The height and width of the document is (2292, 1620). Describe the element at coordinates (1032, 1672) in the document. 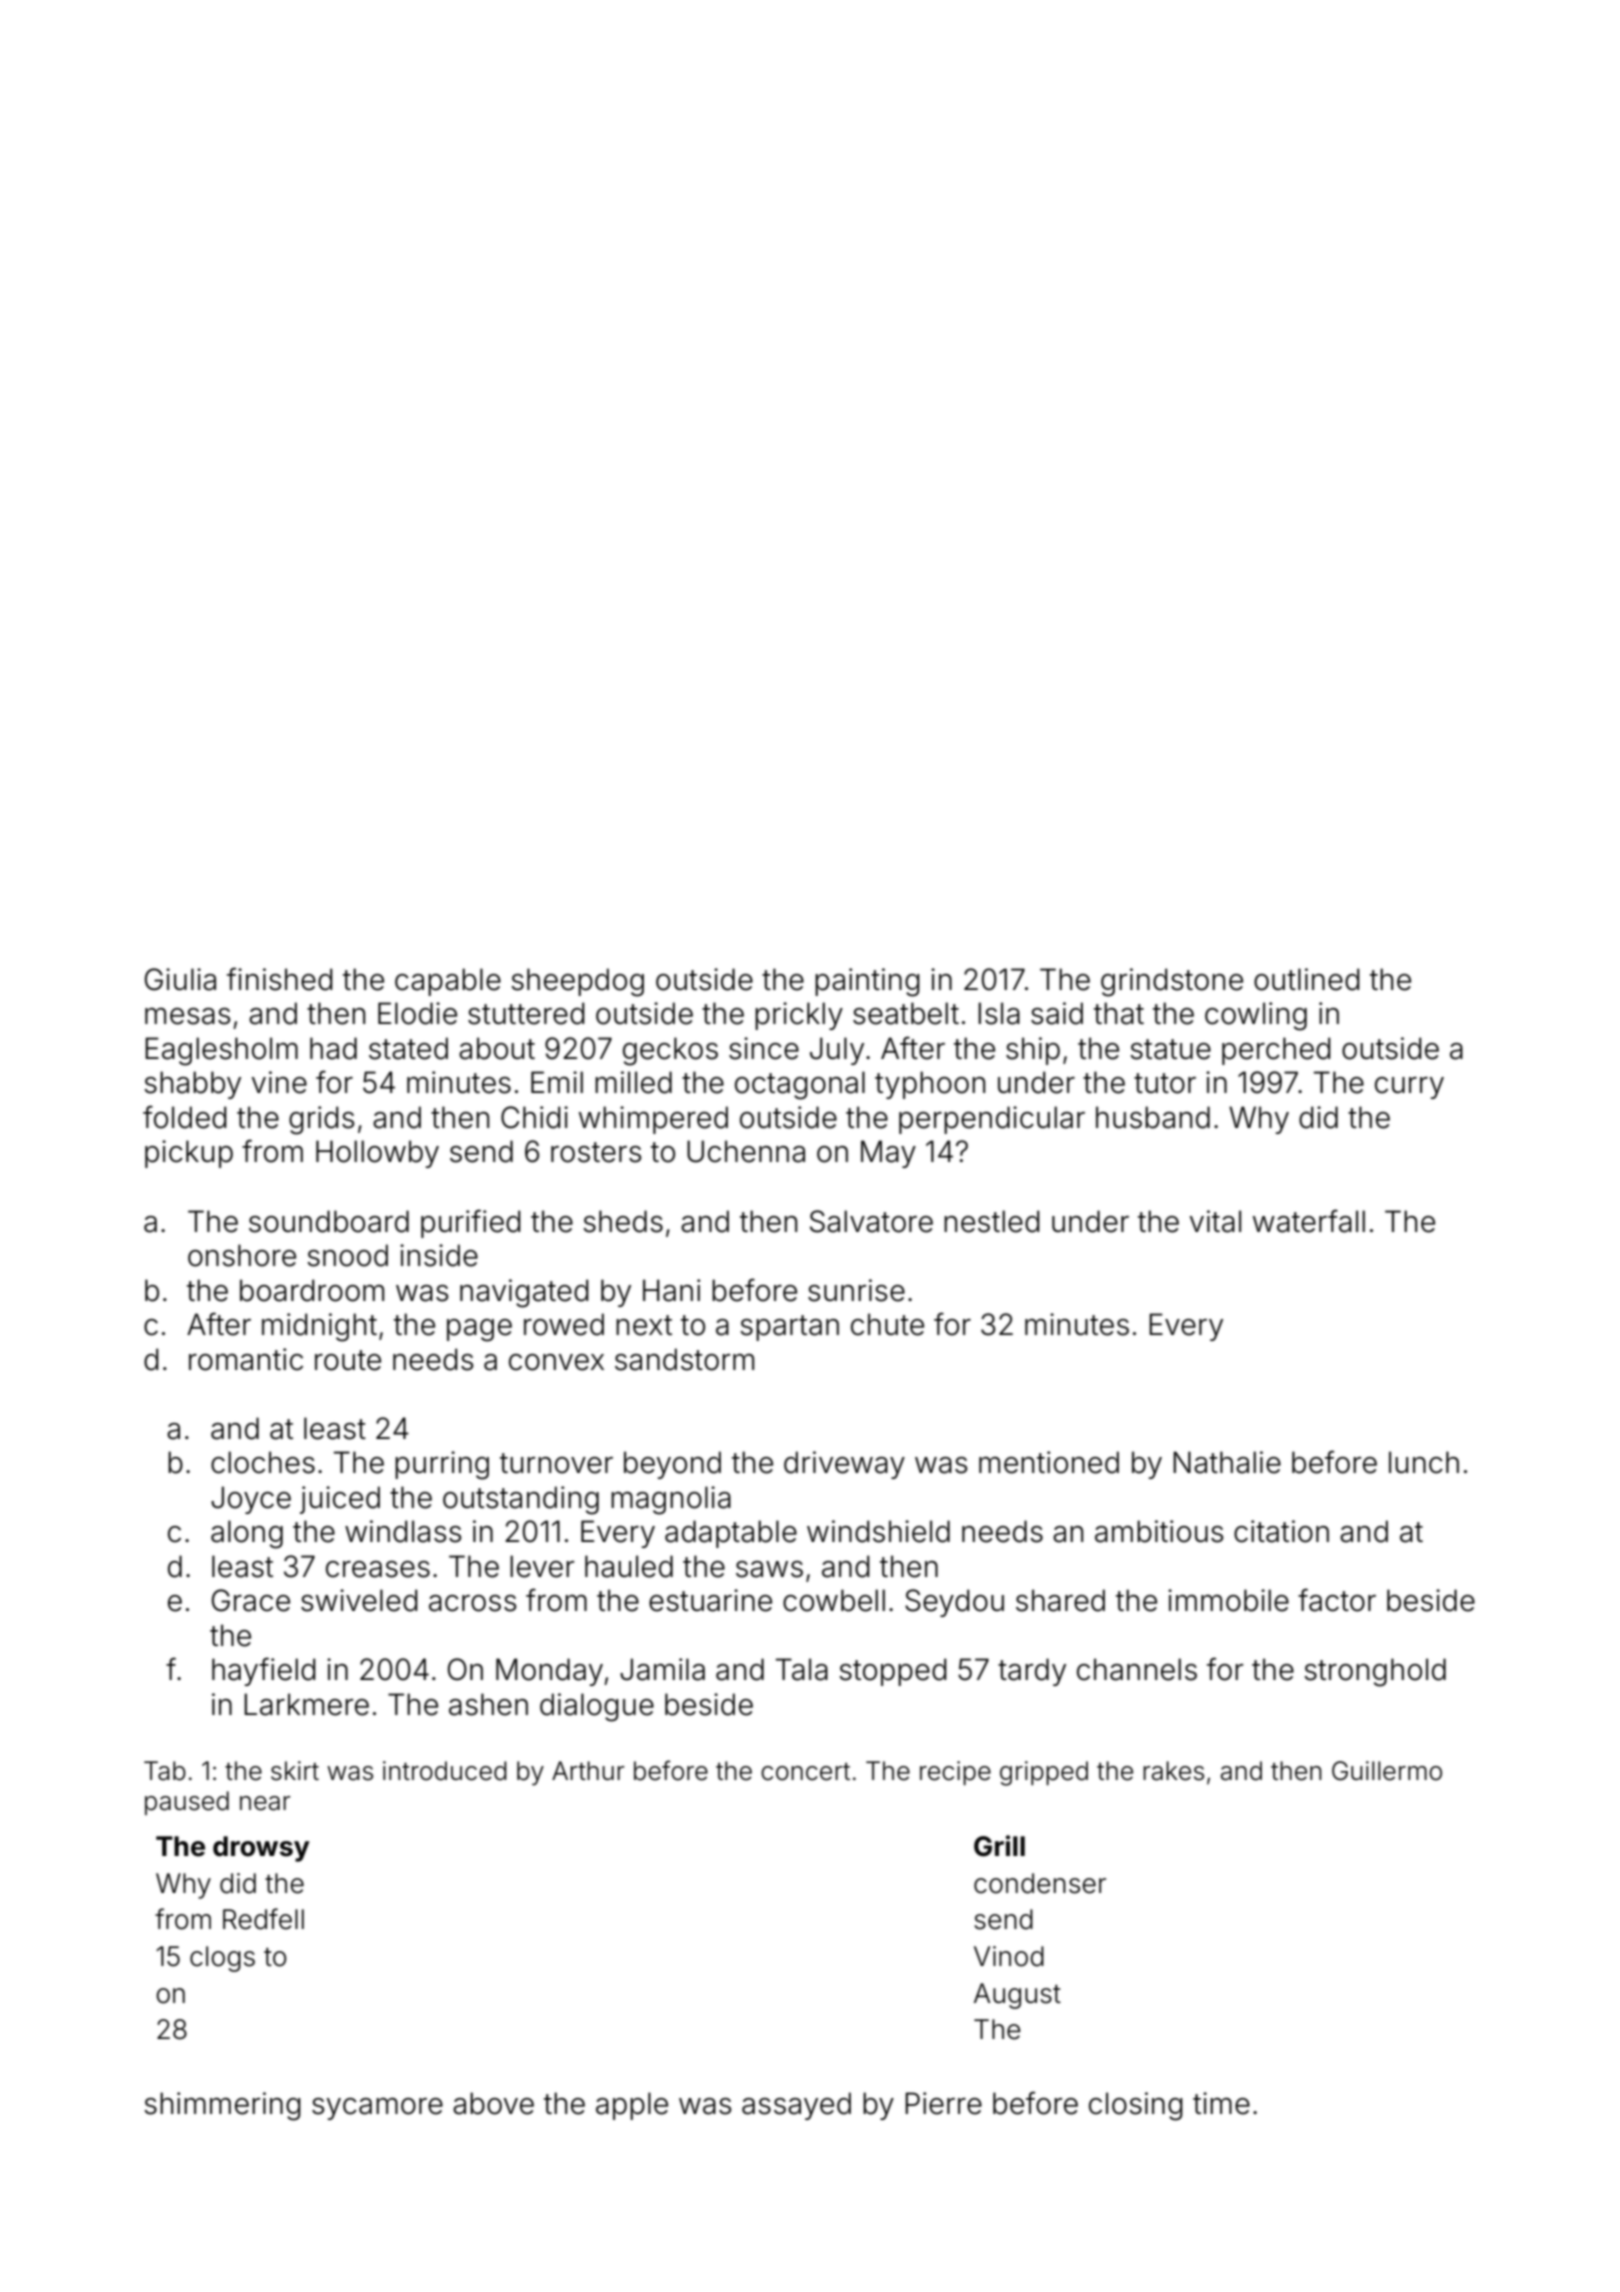

I see `tardy` at that location.
